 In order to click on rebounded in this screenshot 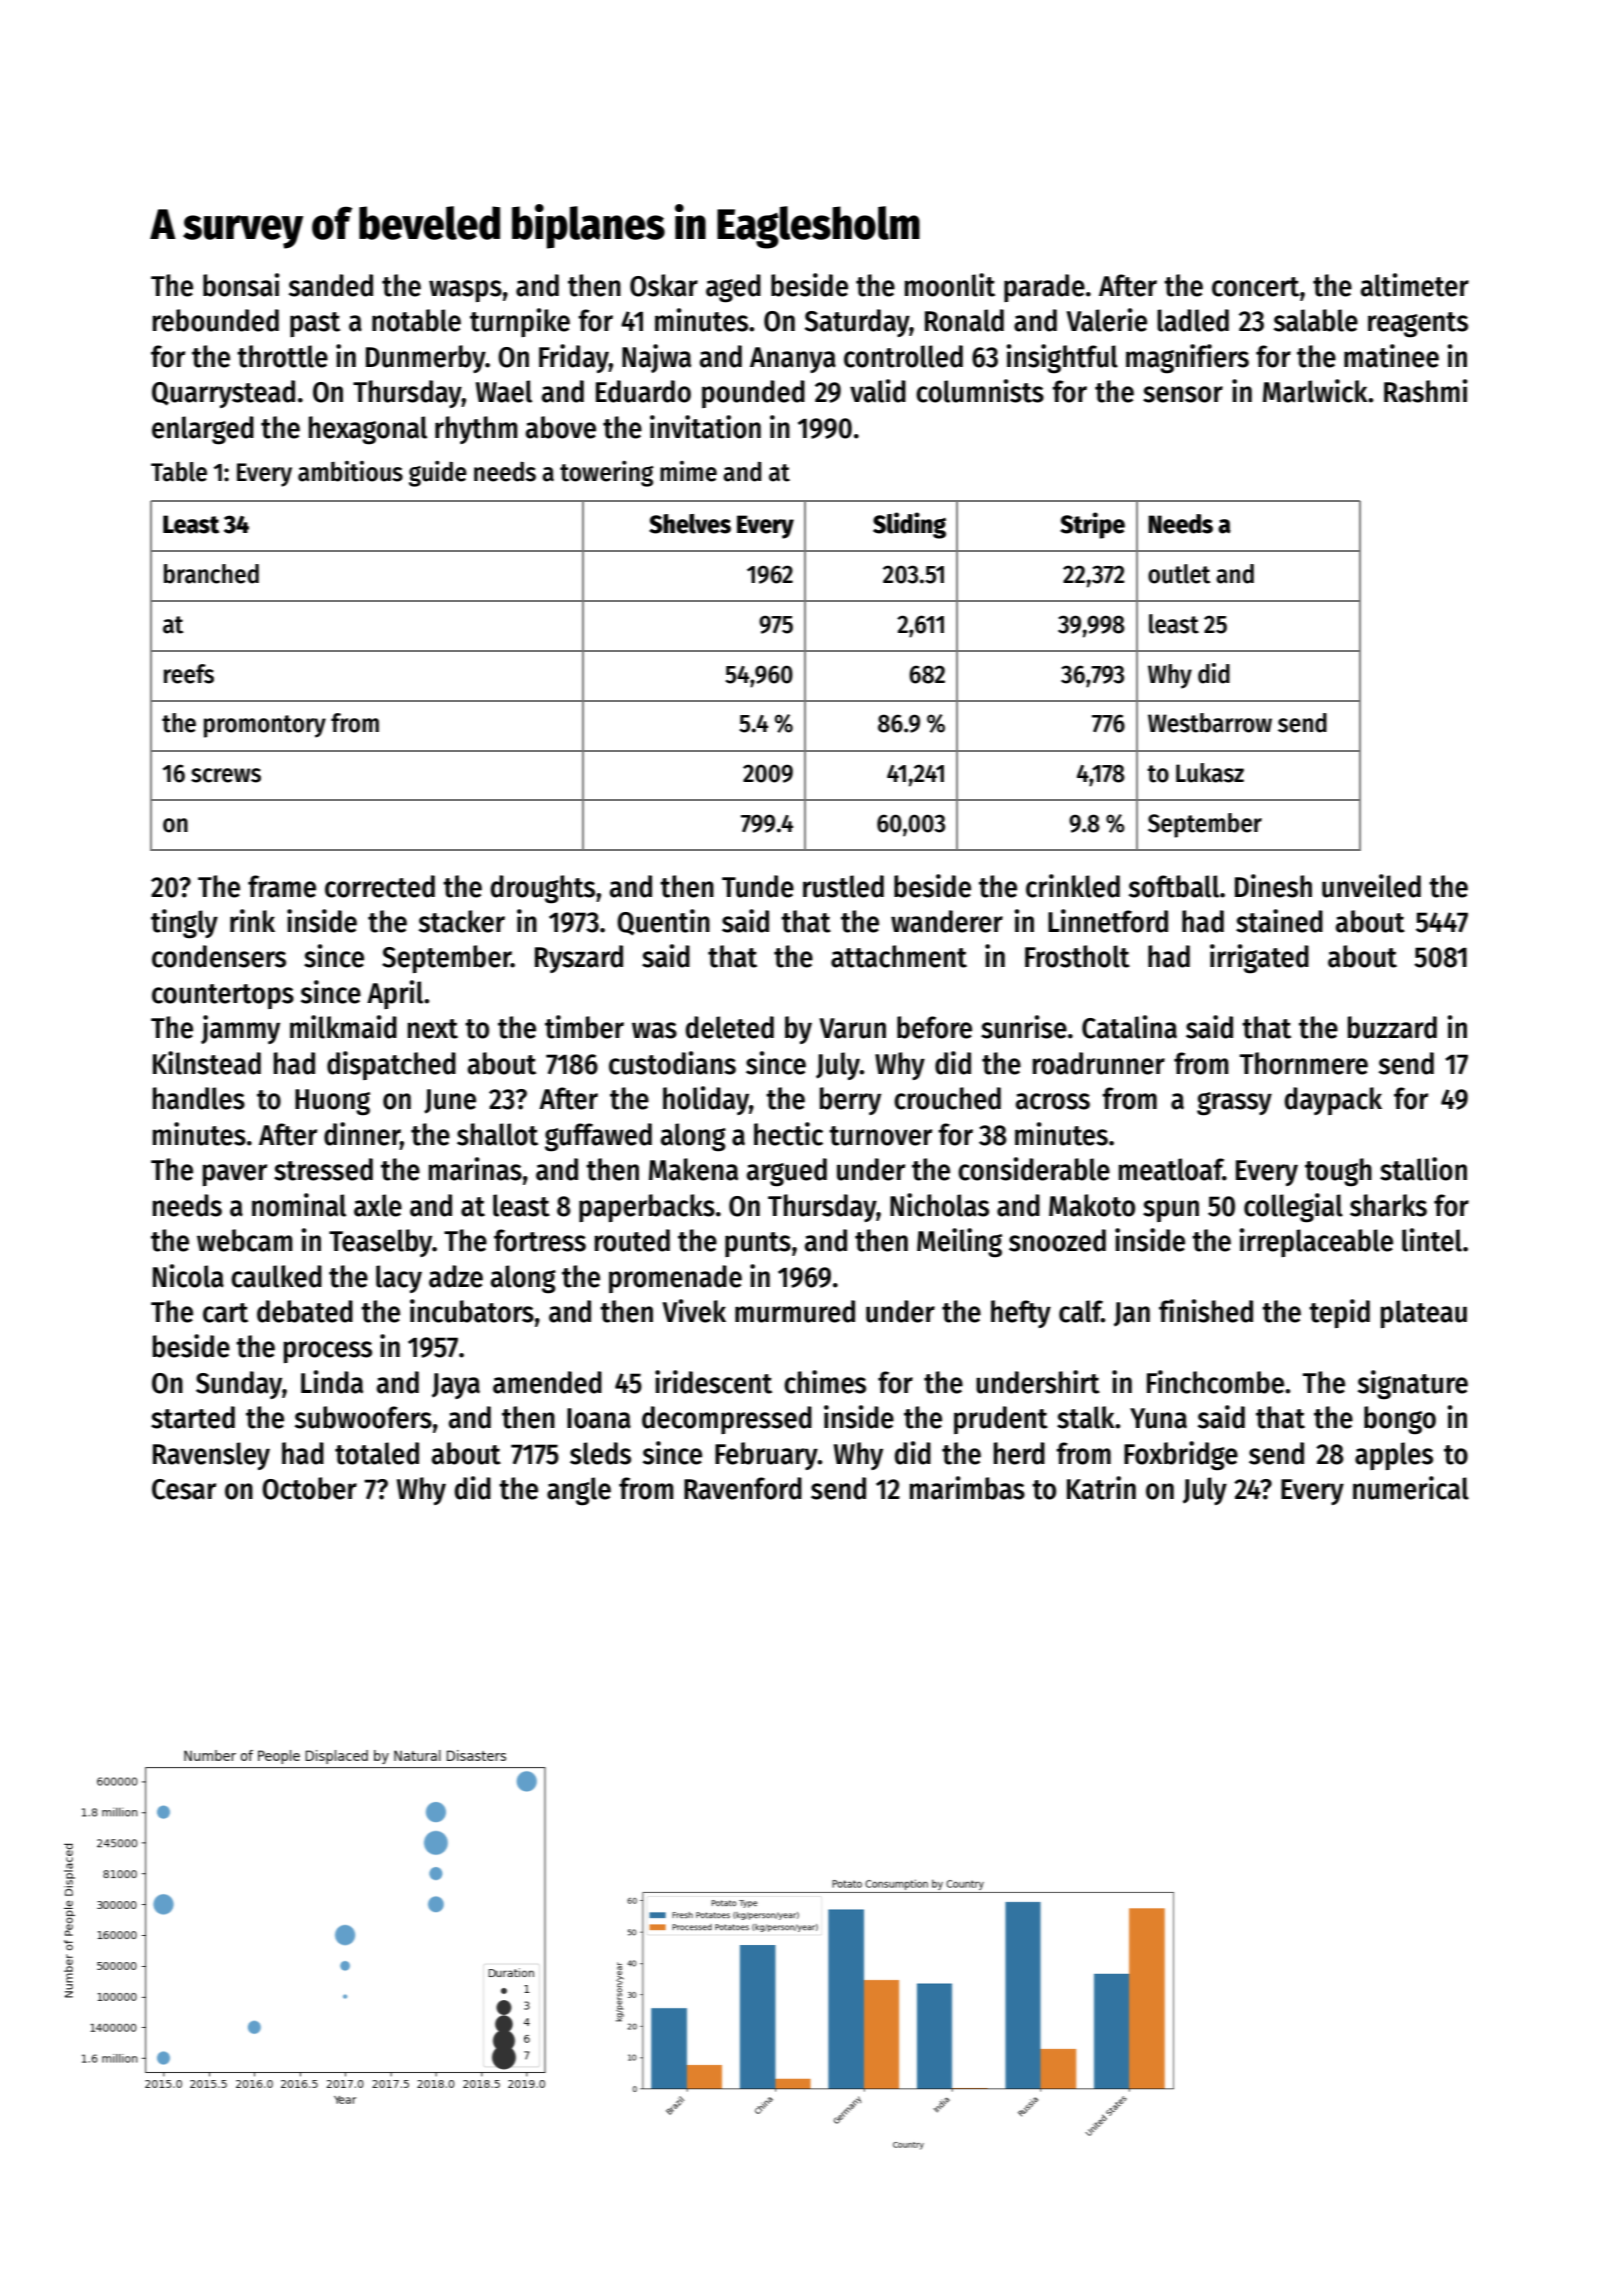, I will do `click(216, 320)`.
